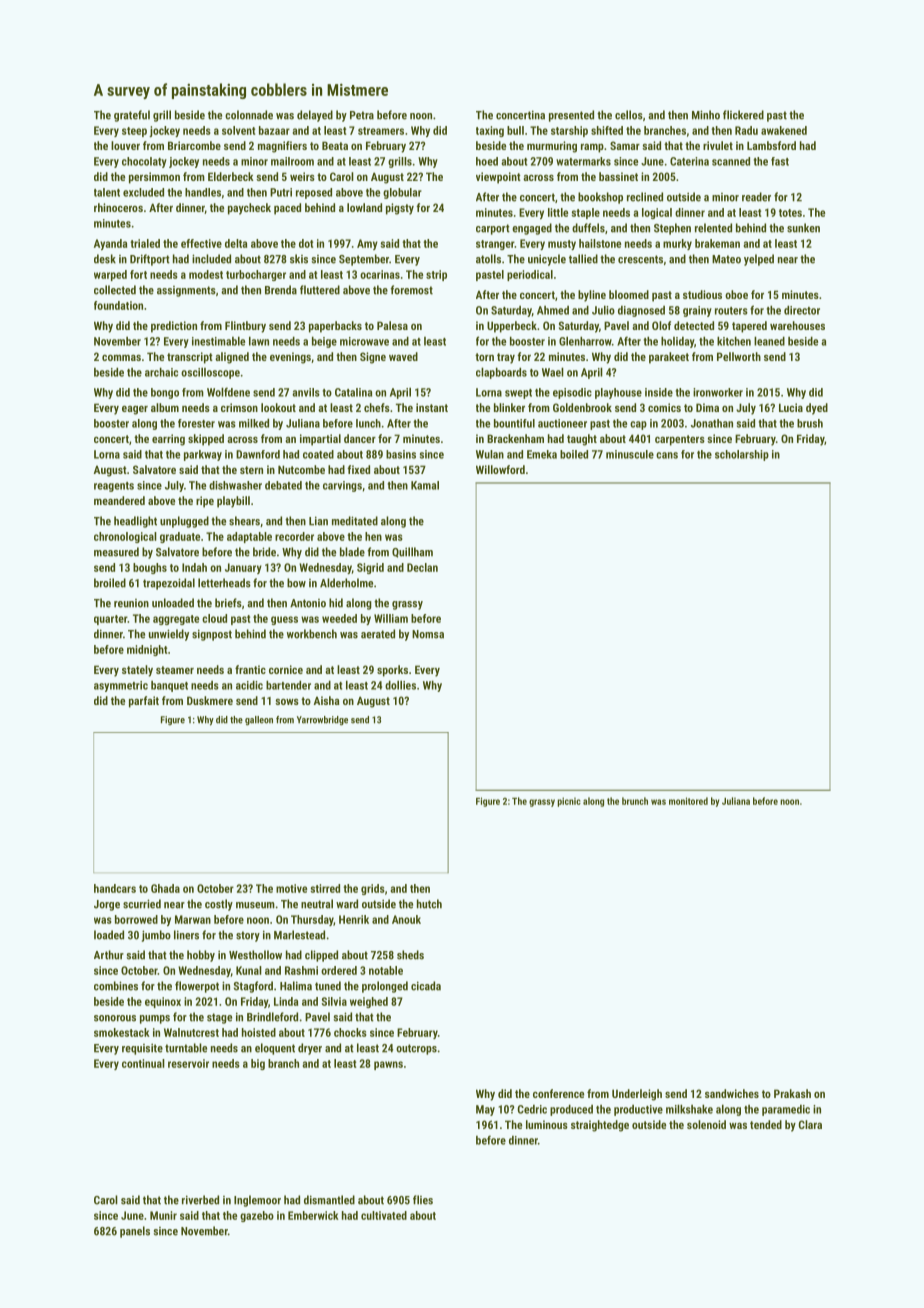  What do you see at coordinates (249, 115) in the screenshot?
I see `colonnade` at bounding box center [249, 115].
